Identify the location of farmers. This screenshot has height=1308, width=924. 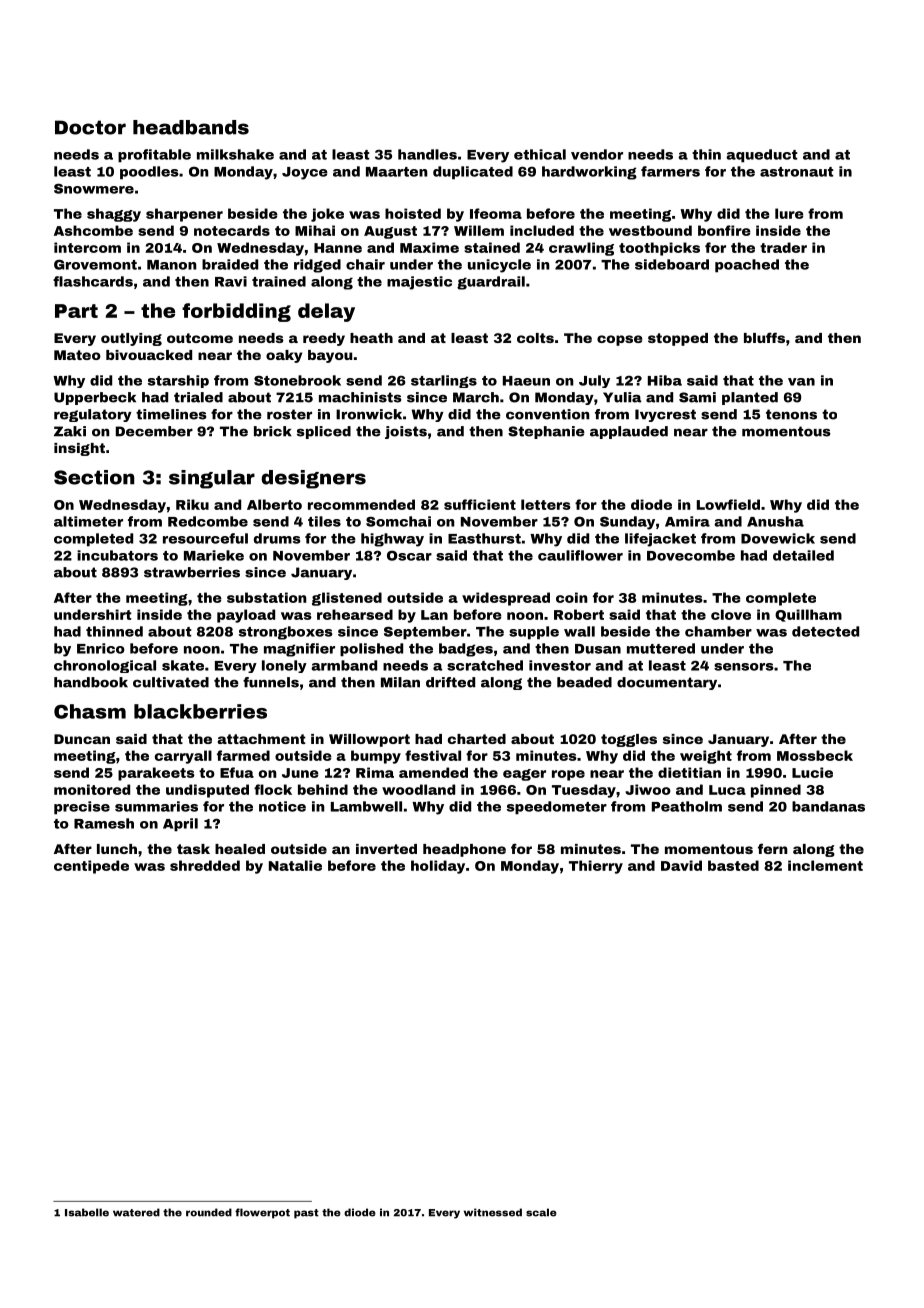
(670, 171).
